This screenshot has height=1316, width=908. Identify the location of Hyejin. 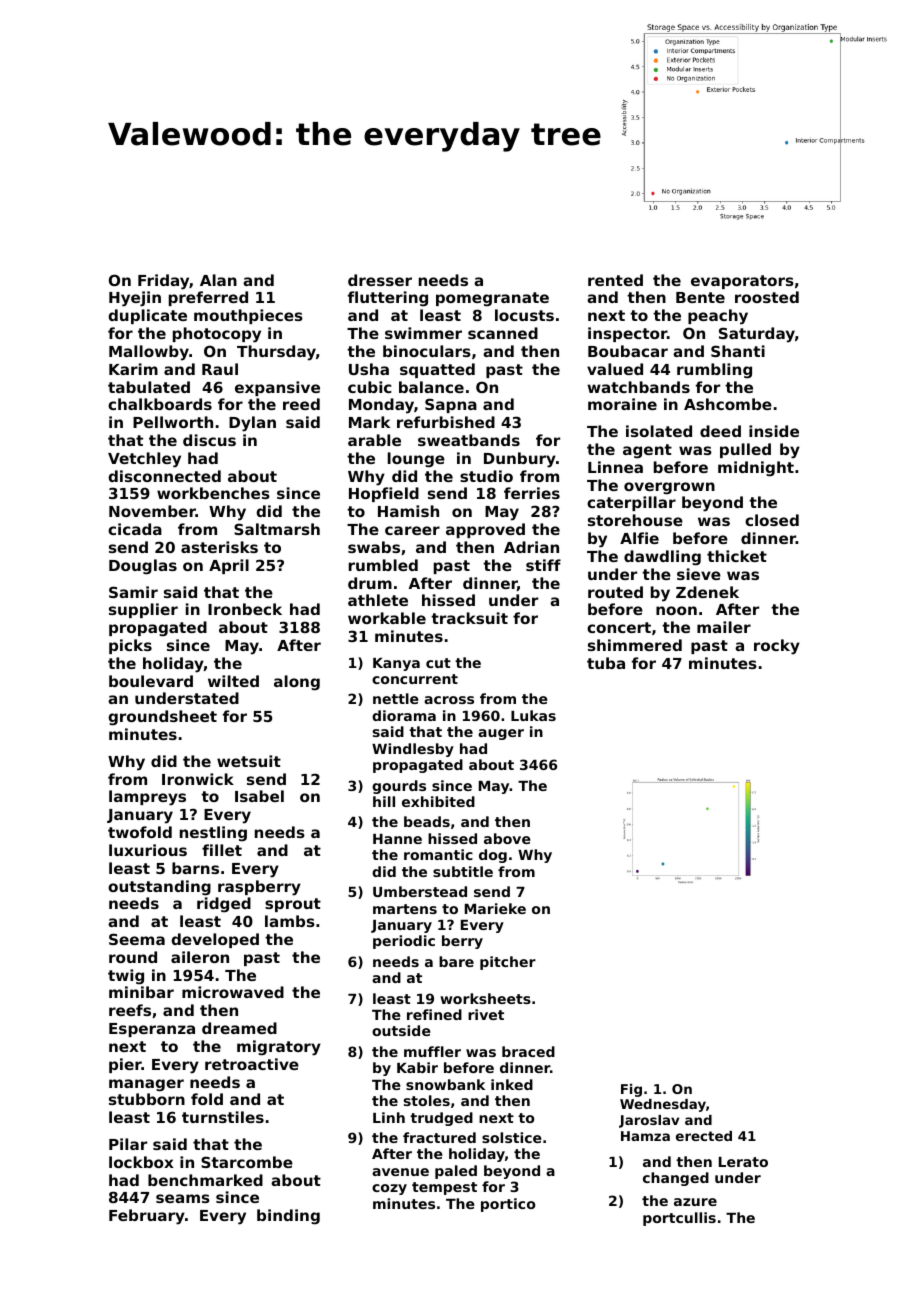
(135, 299).
